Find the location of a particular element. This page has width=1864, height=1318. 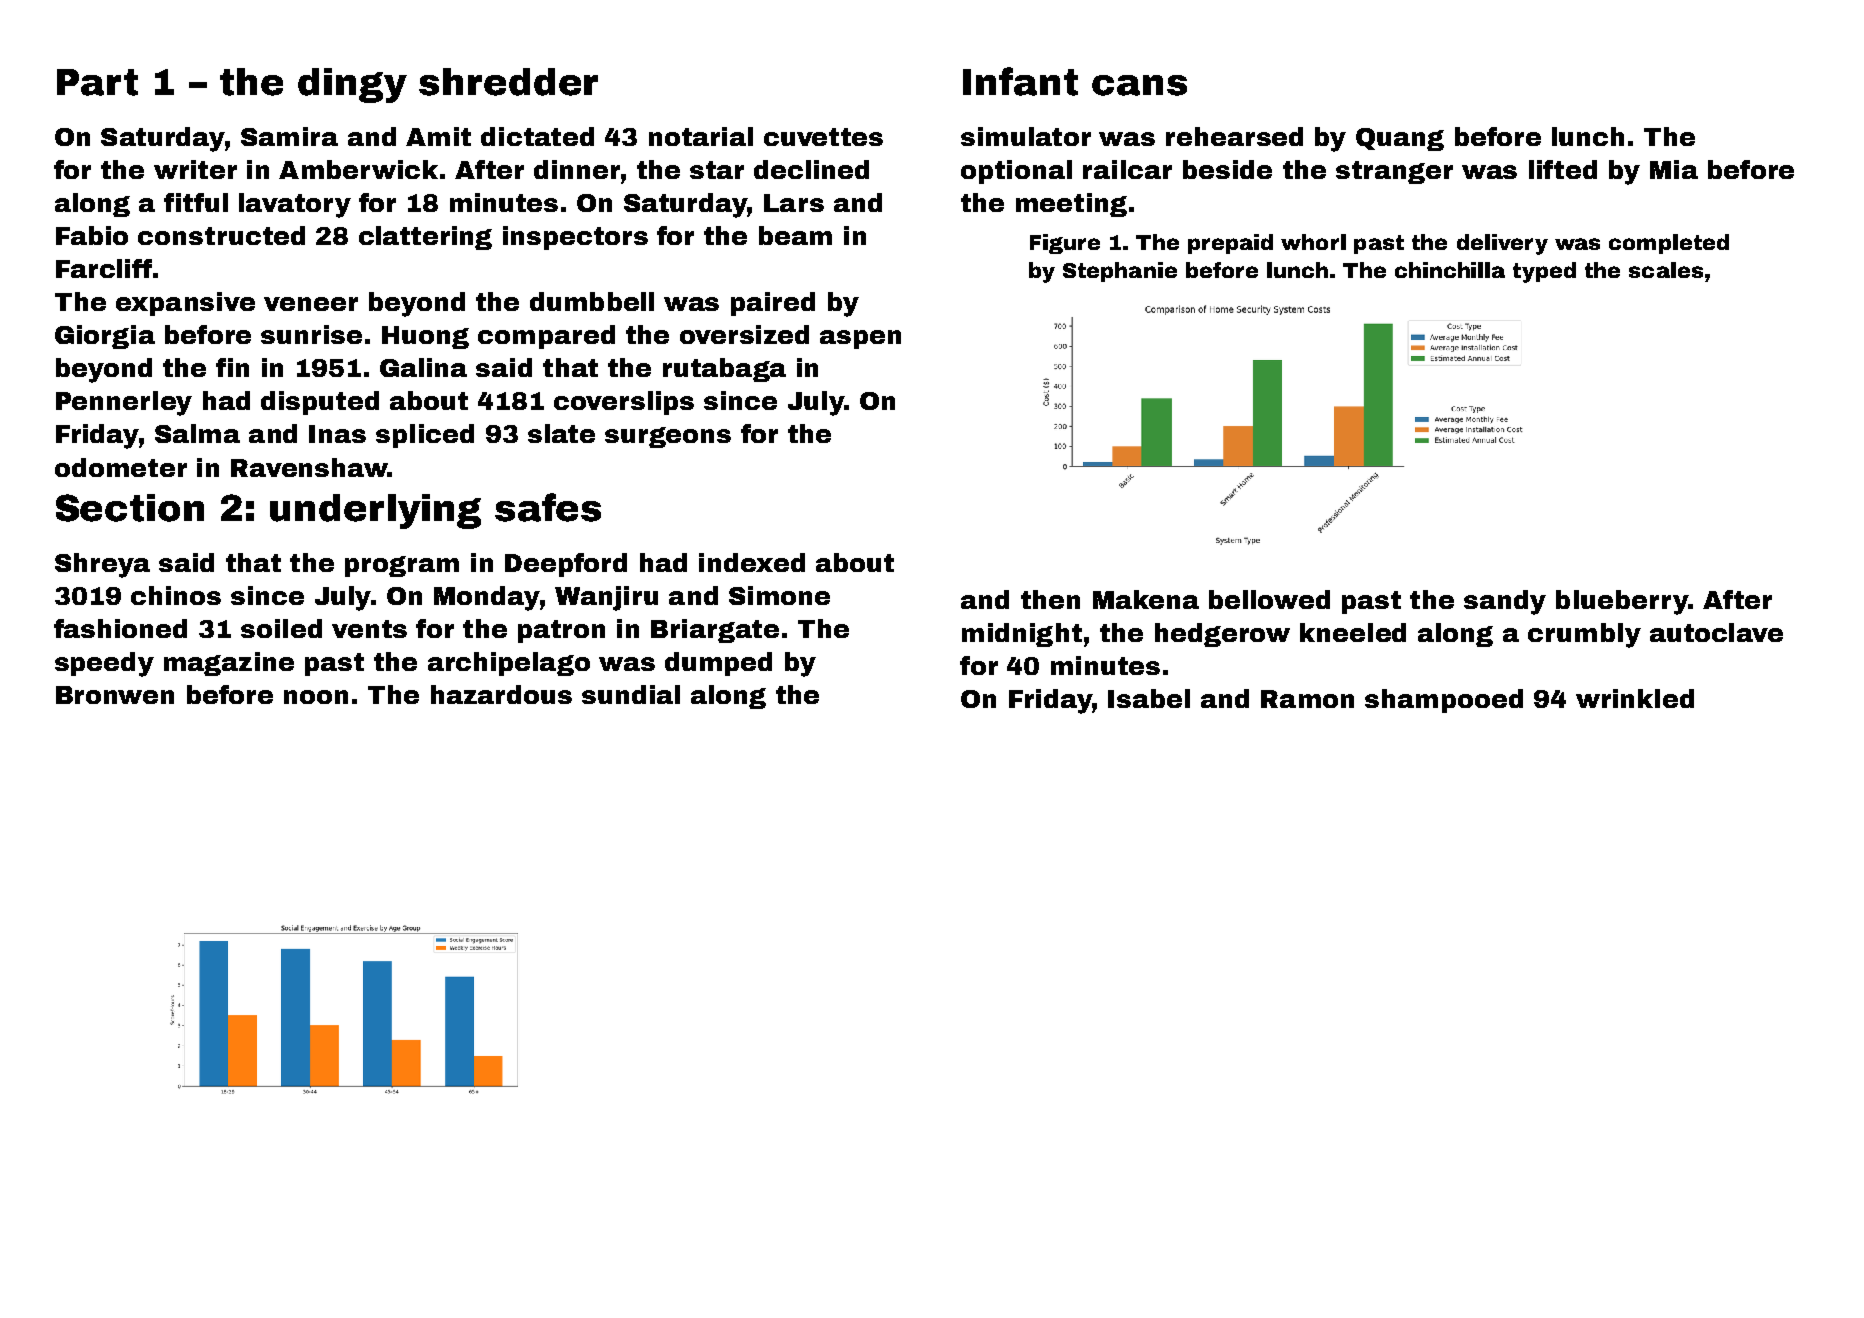

sandy is located at coordinates (1505, 602).
